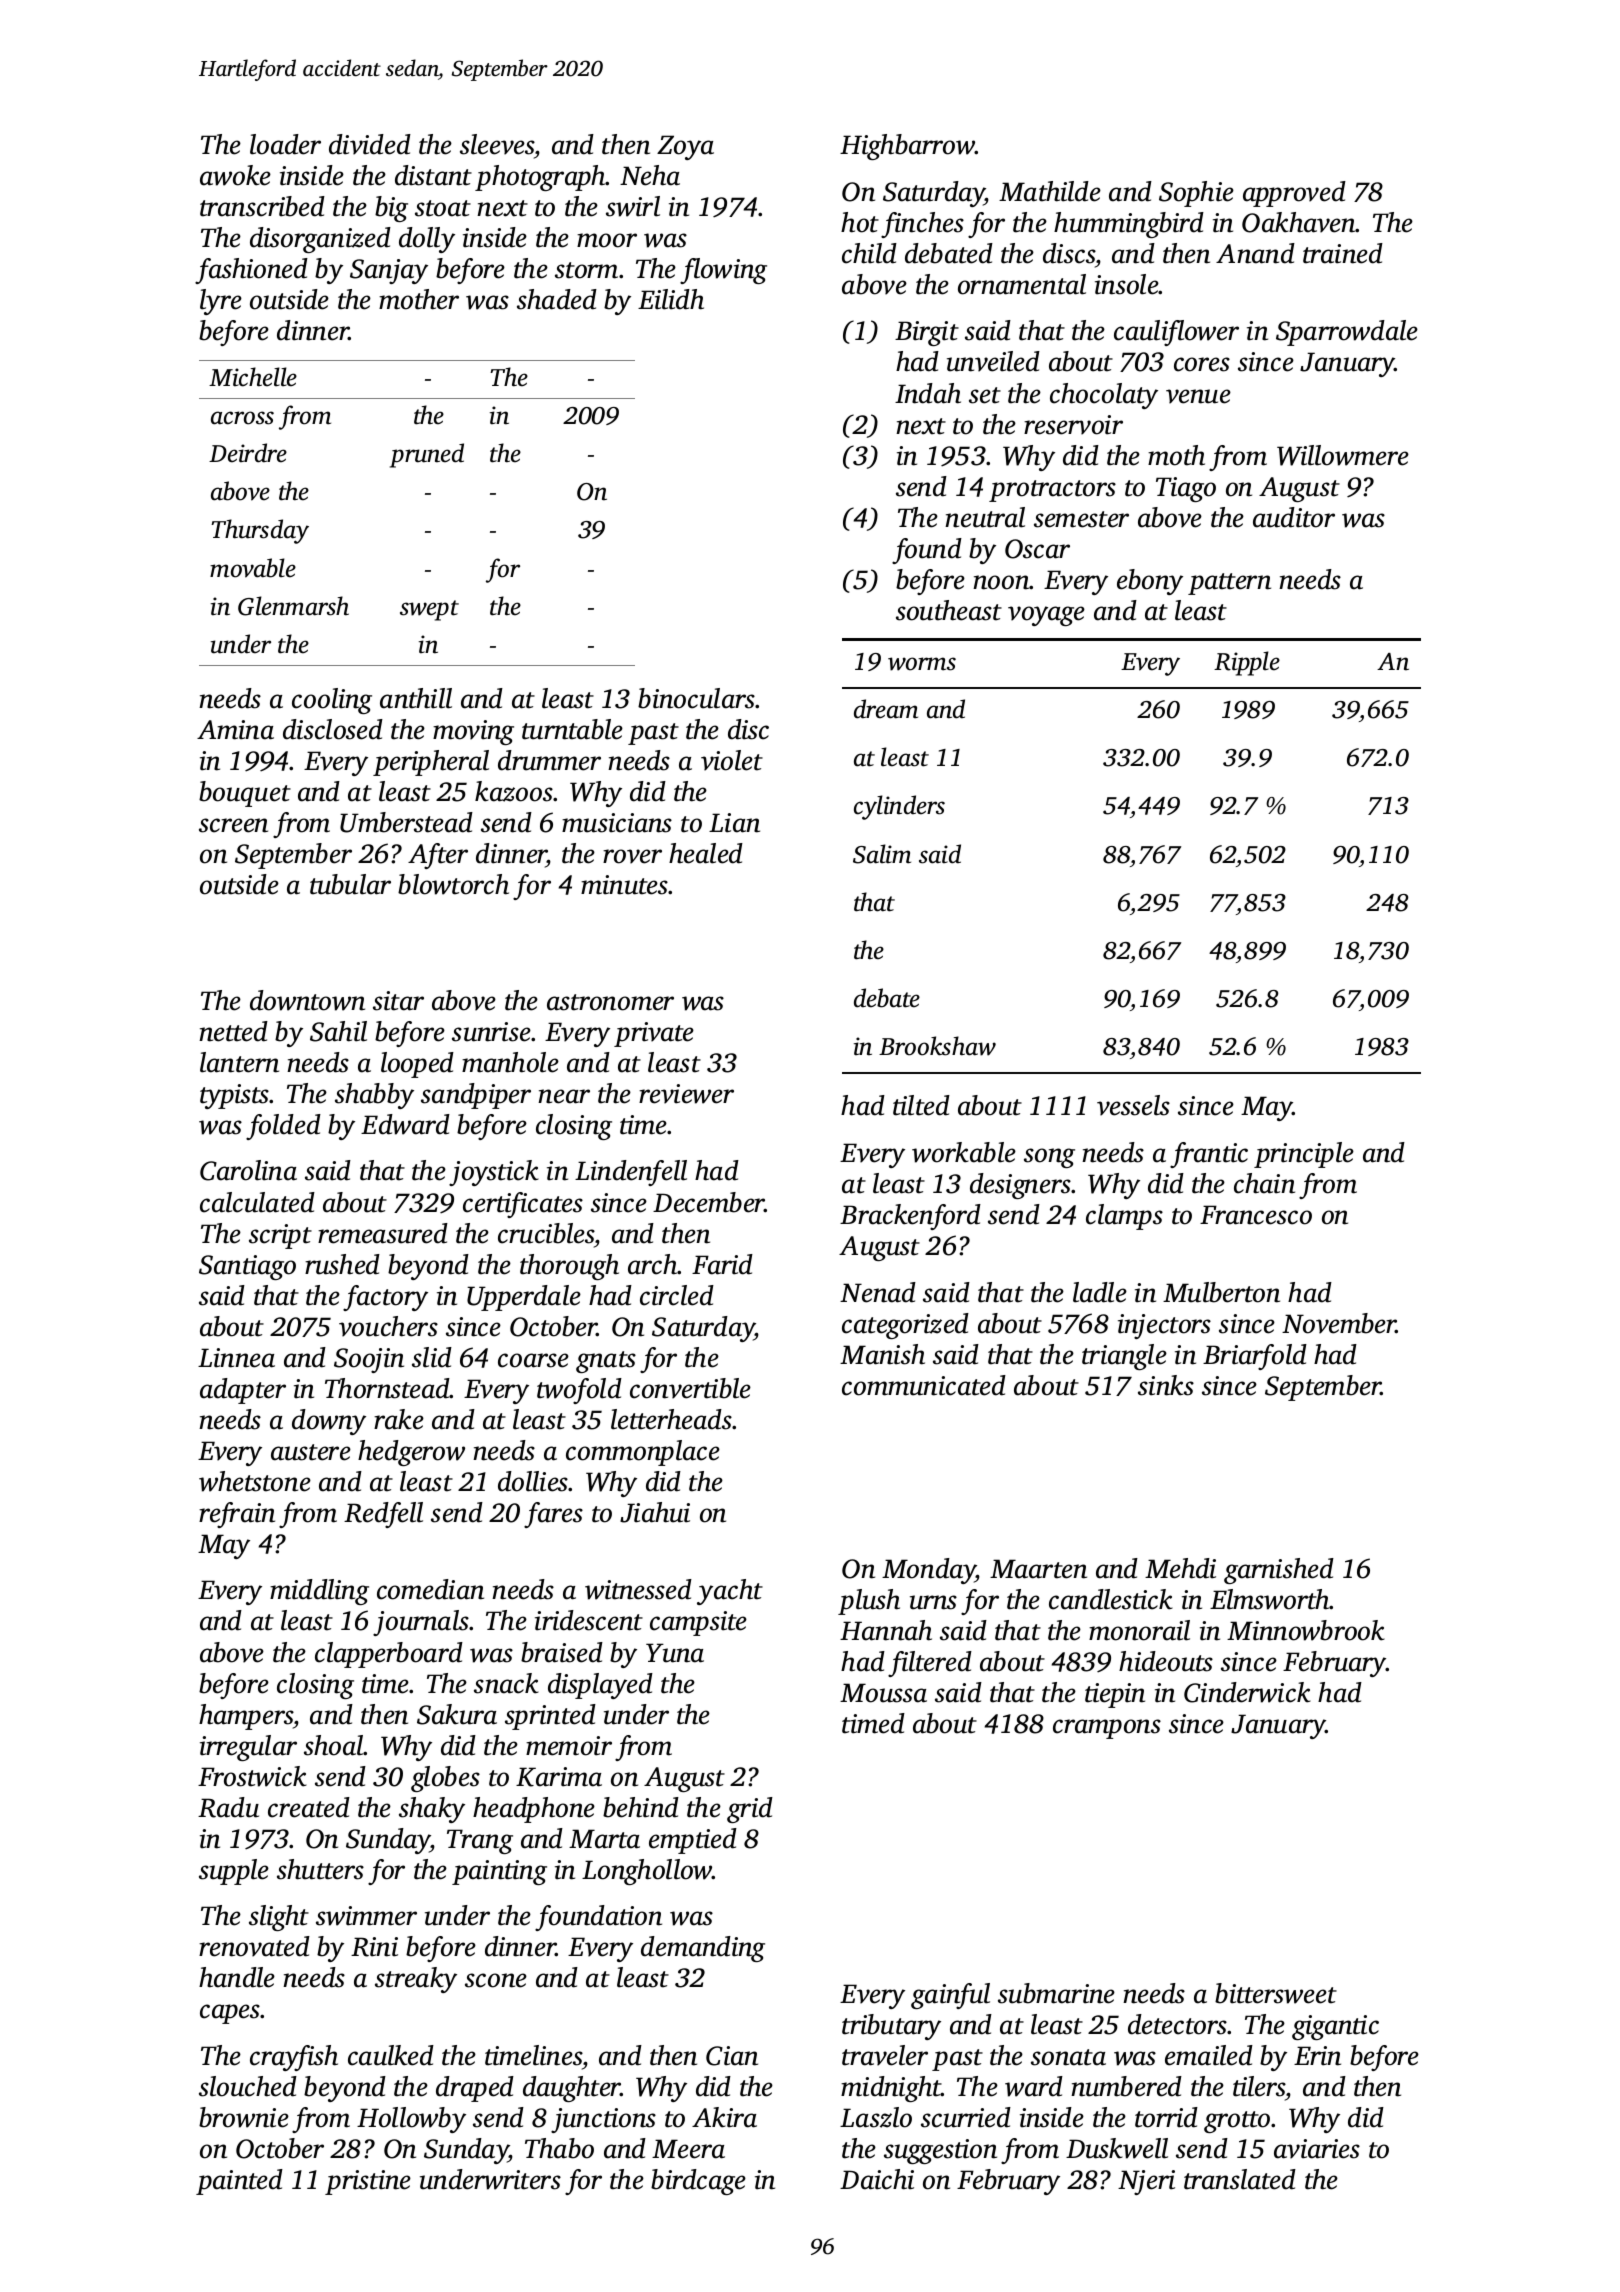 The width and height of the page is (1620, 2292). What do you see at coordinates (1247, 663) in the page?
I see `Ripple` at bounding box center [1247, 663].
